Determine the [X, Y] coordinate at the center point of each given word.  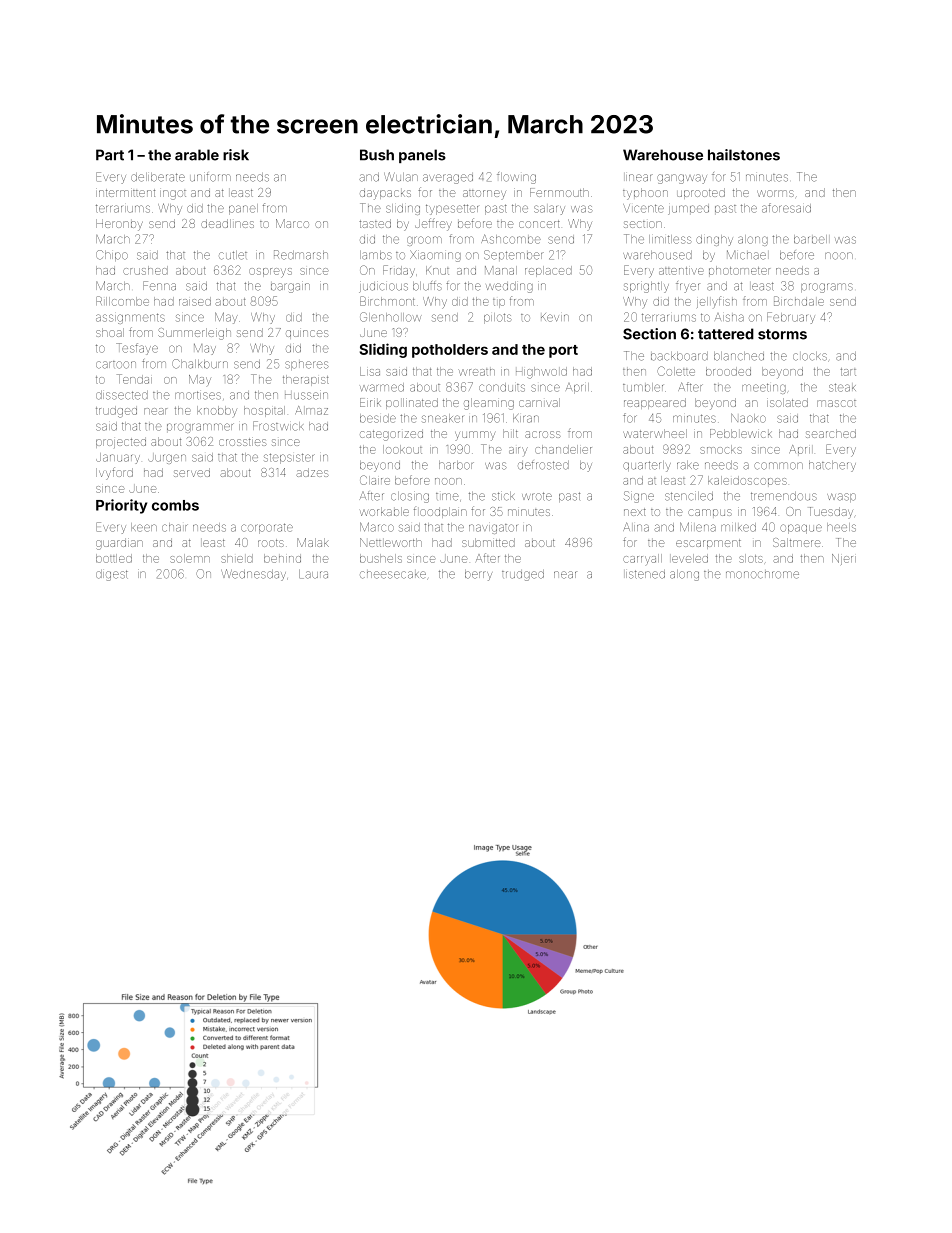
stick [503, 496]
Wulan [401, 177]
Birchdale [799, 301]
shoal [110, 332]
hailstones [744, 155]
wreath [476, 372]
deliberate [158, 177]
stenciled [689, 496]
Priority [121, 506]
